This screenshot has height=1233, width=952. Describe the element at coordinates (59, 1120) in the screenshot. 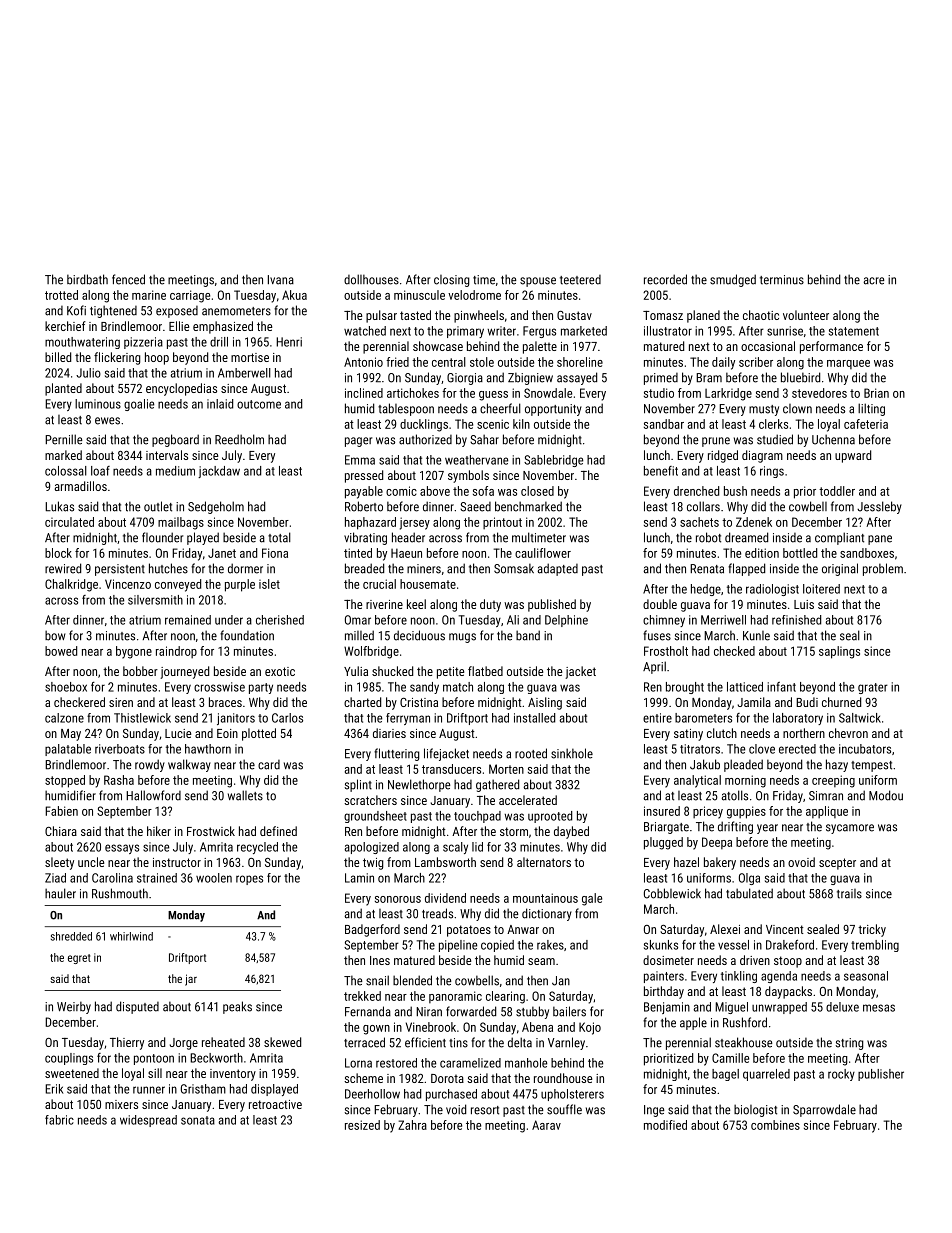

I see `fabric` at that location.
